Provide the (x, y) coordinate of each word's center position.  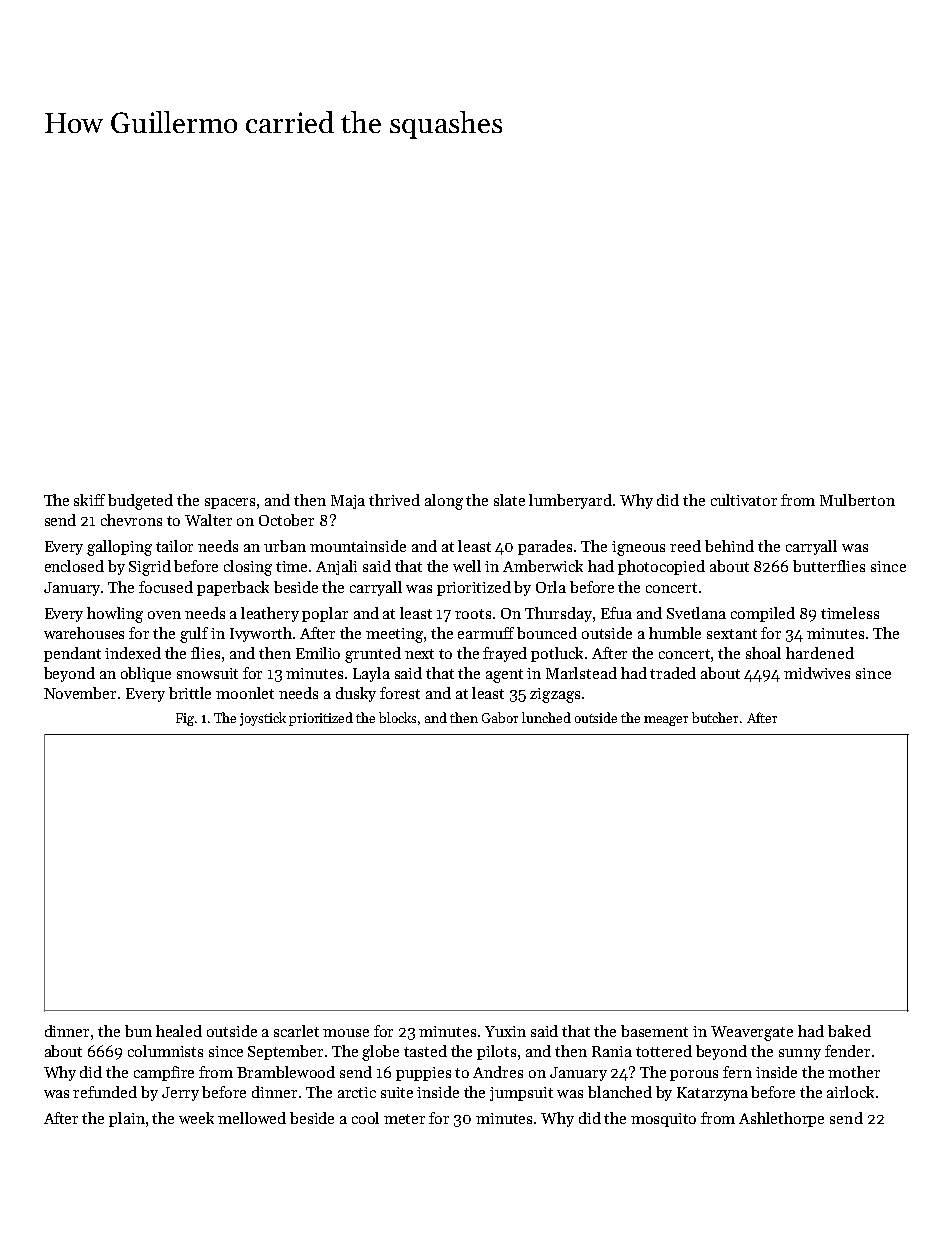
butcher (715, 717)
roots (473, 614)
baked (849, 1031)
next (419, 654)
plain (127, 1119)
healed (179, 1031)
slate (509, 500)
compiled (763, 614)
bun (138, 1031)
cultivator (744, 500)
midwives (817, 673)
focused (166, 587)
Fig (185, 719)
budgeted (140, 502)
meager (666, 721)
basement (654, 1031)
